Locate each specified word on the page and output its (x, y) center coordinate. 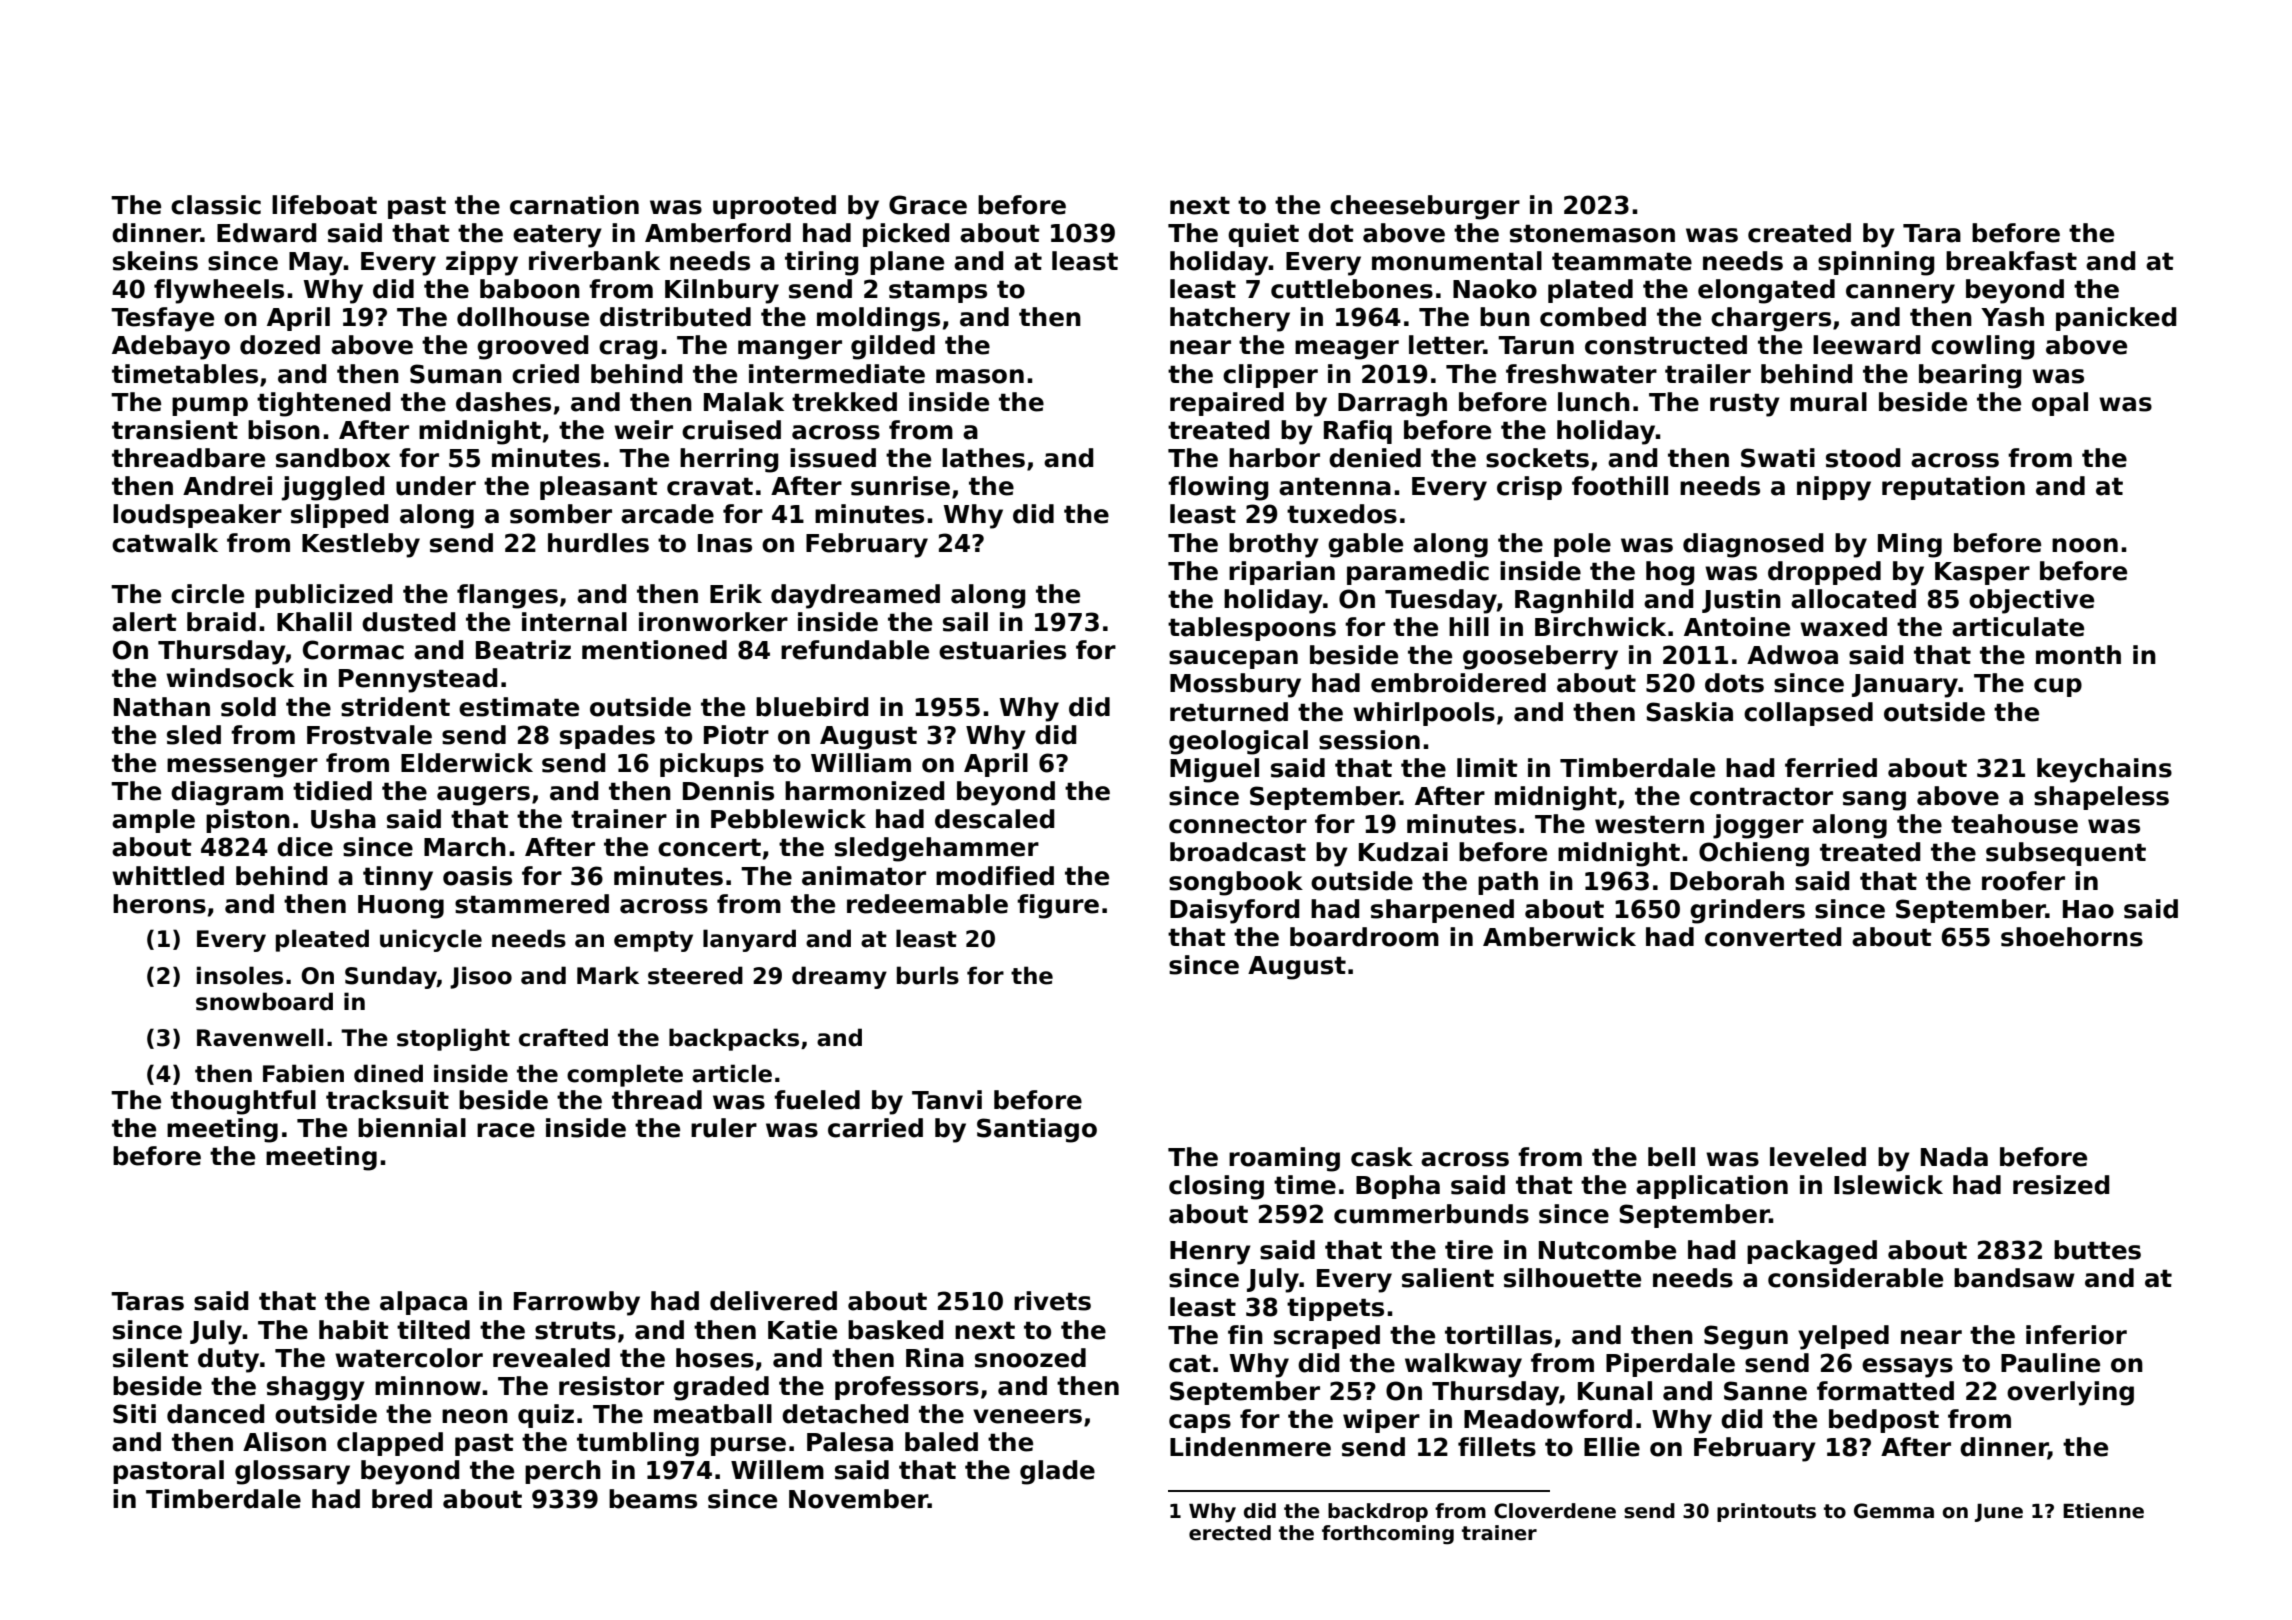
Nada (1954, 1157)
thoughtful (243, 1102)
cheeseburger (1425, 207)
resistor (611, 1386)
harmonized (865, 791)
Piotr (736, 735)
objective (2031, 601)
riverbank (594, 261)
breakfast (2011, 261)
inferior (2076, 1335)
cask (1382, 1157)
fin (1245, 1334)
